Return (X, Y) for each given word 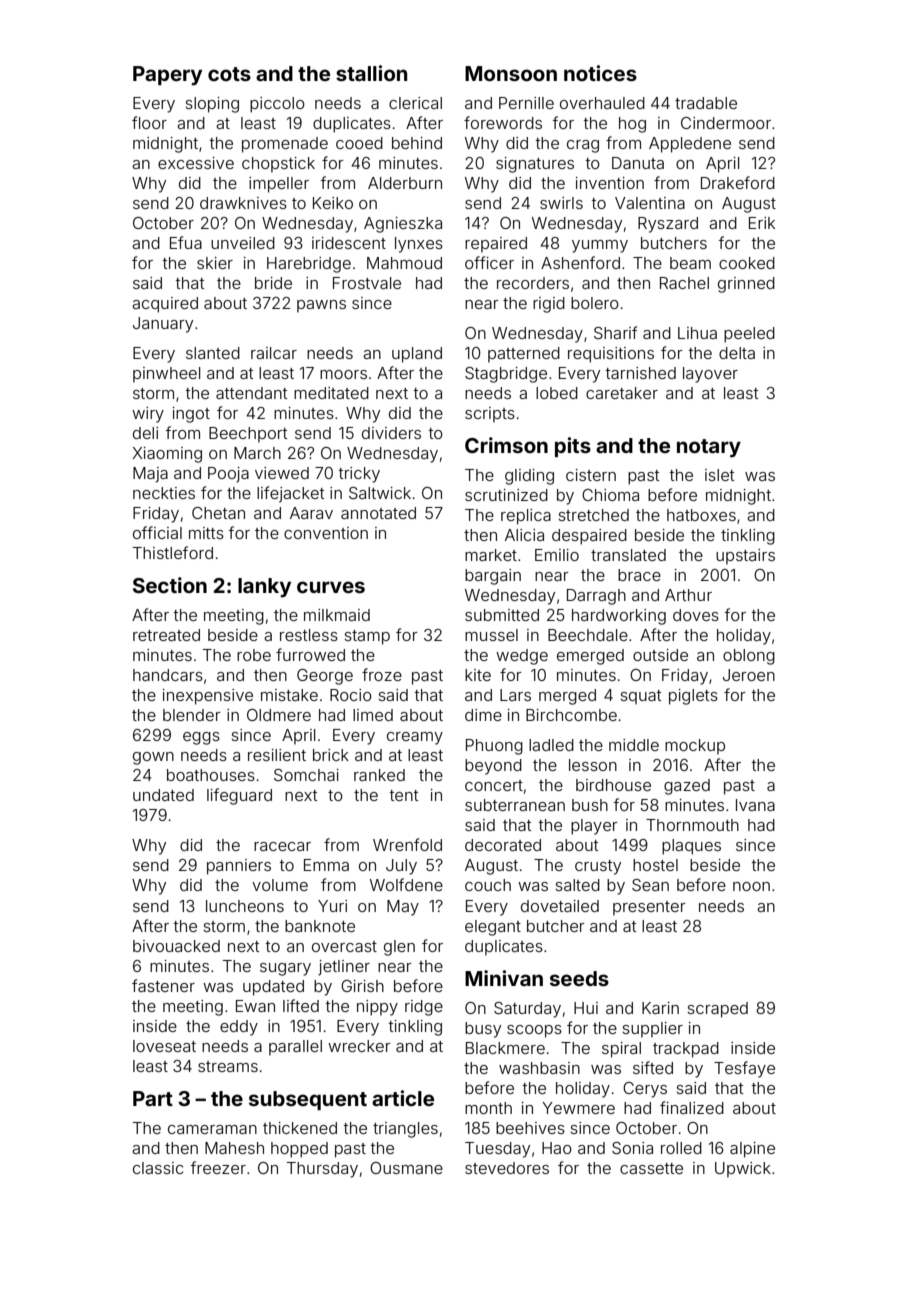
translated (628, 555)
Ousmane (406, 1168)
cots (229, 74)
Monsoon (511, 73)
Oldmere (279, 715)
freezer (218, 1167)
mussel (491, 635)
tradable (706, 103)
